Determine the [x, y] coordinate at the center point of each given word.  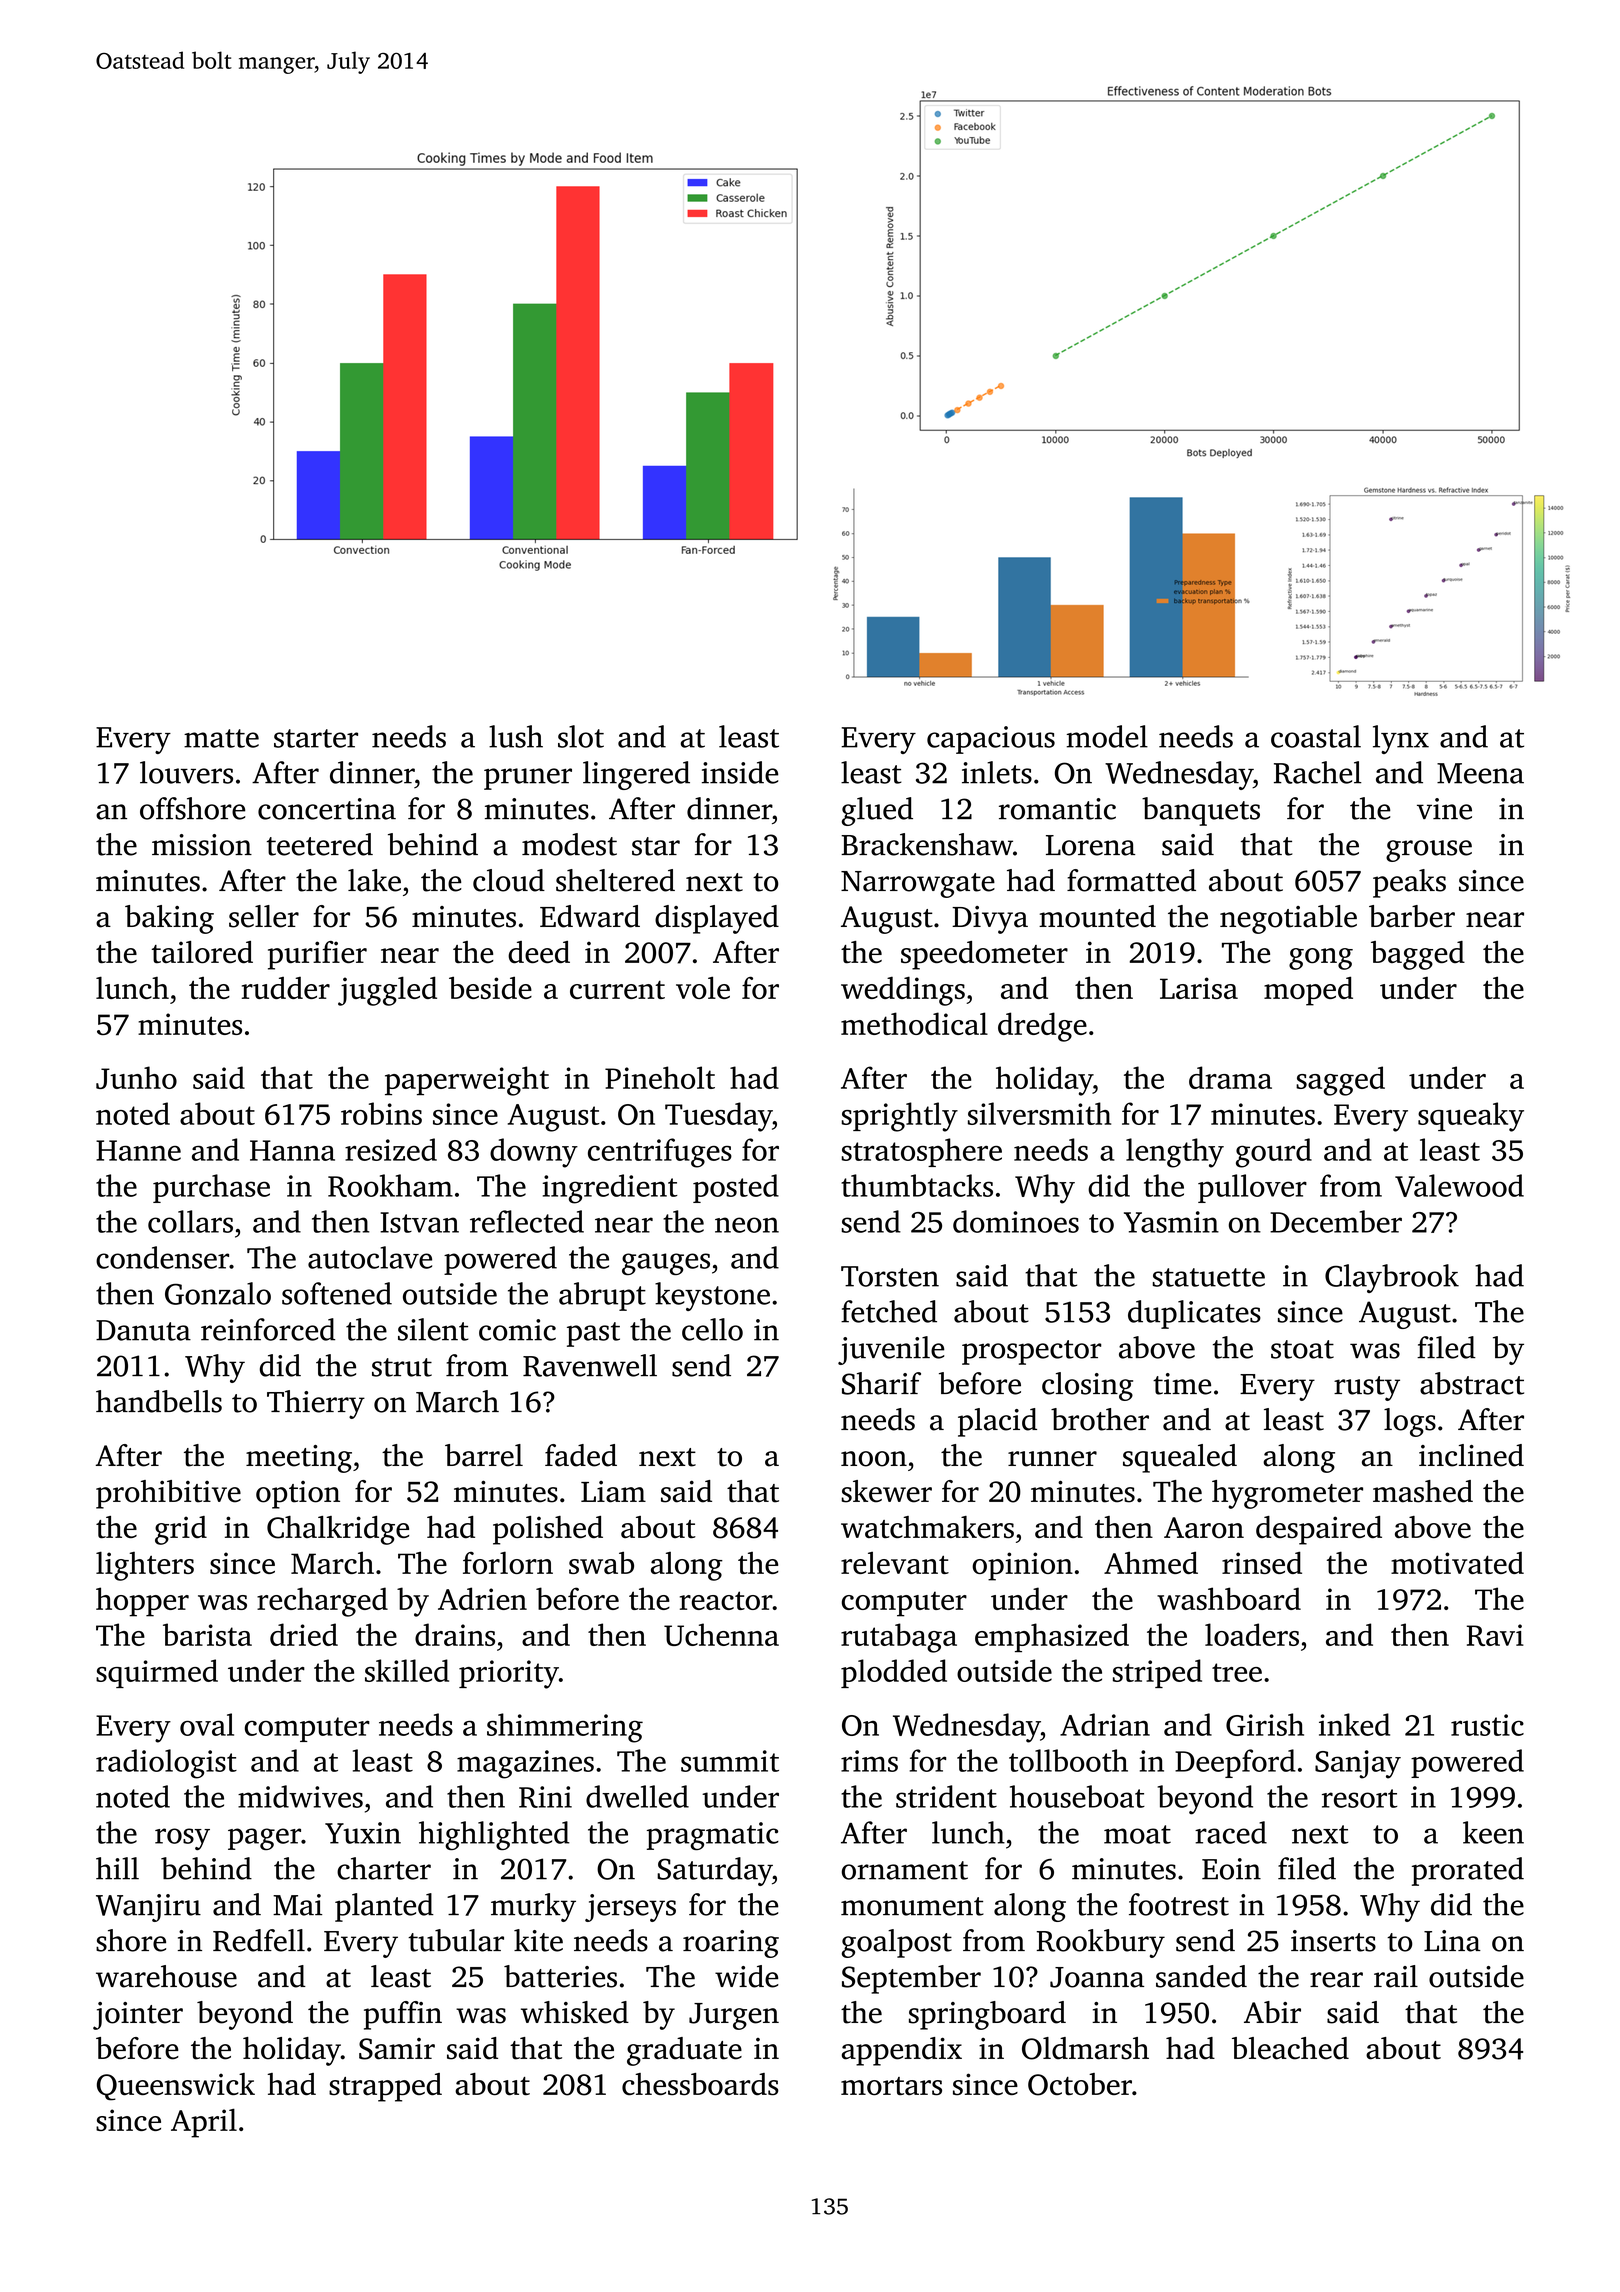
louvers [186, 772]
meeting [299, 1459]
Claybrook [1392, 1278]
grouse [1429, 851]
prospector [1031, 1352]
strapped [385, 2087]
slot [581, 736]
